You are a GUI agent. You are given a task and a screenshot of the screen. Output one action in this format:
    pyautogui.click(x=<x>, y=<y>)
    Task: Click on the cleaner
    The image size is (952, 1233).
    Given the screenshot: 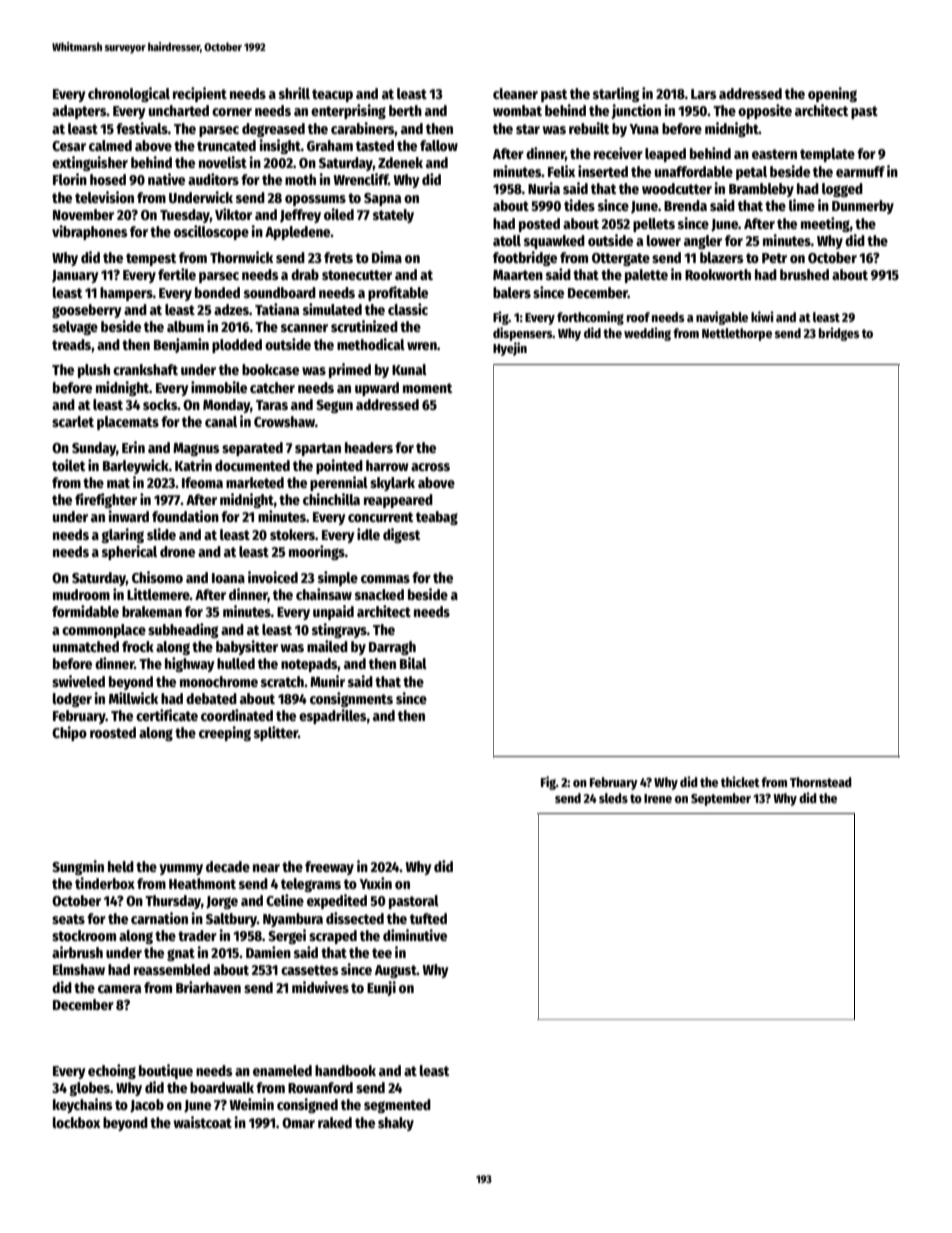 What is the action you would take?
    pyautogui.click(x=515, y=93)
